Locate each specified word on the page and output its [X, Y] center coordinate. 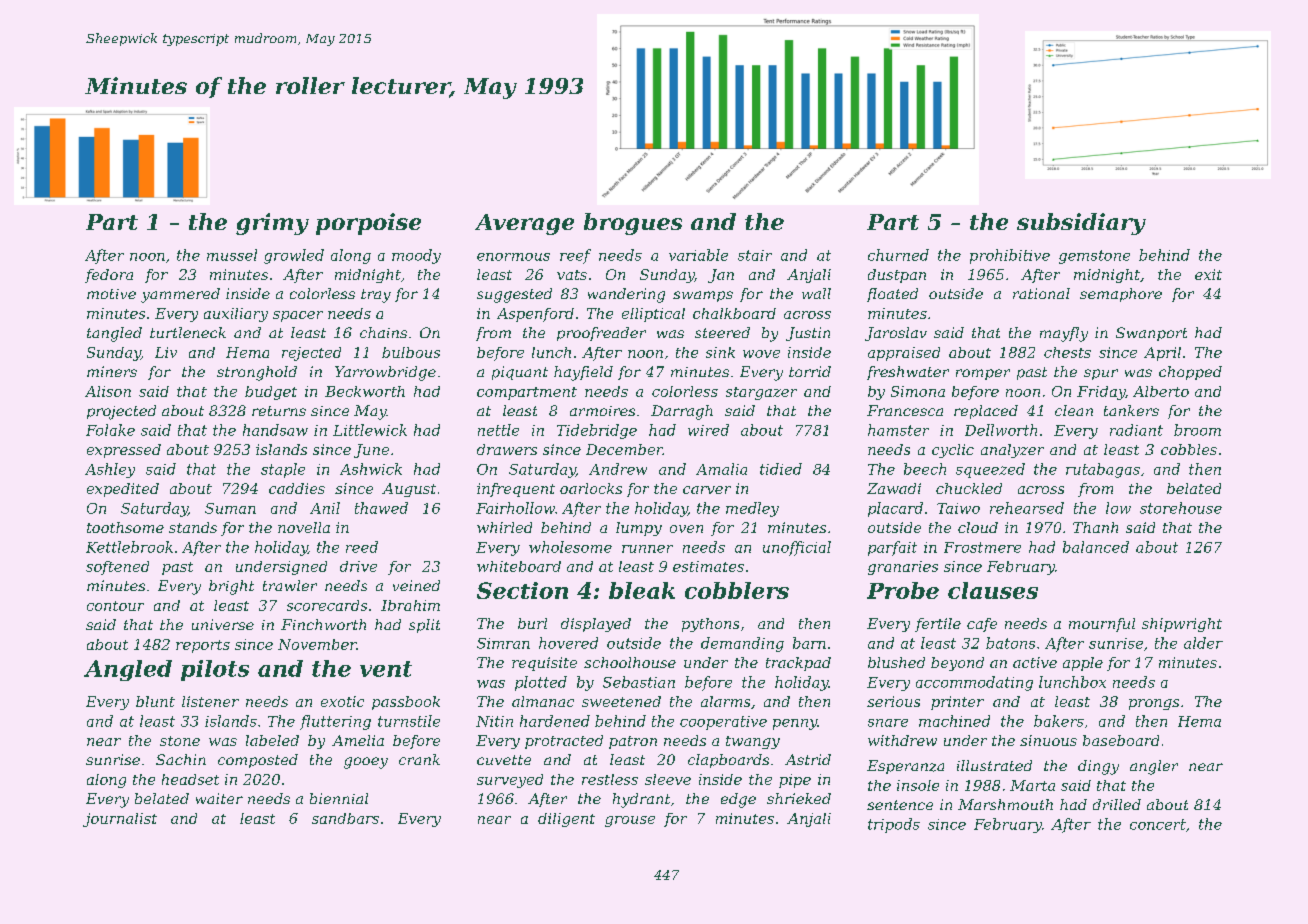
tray [376, 296]
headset [190, 779]
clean [1074, 410]
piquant [520, 373]
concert [1158, 824]
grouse [630, 821]
